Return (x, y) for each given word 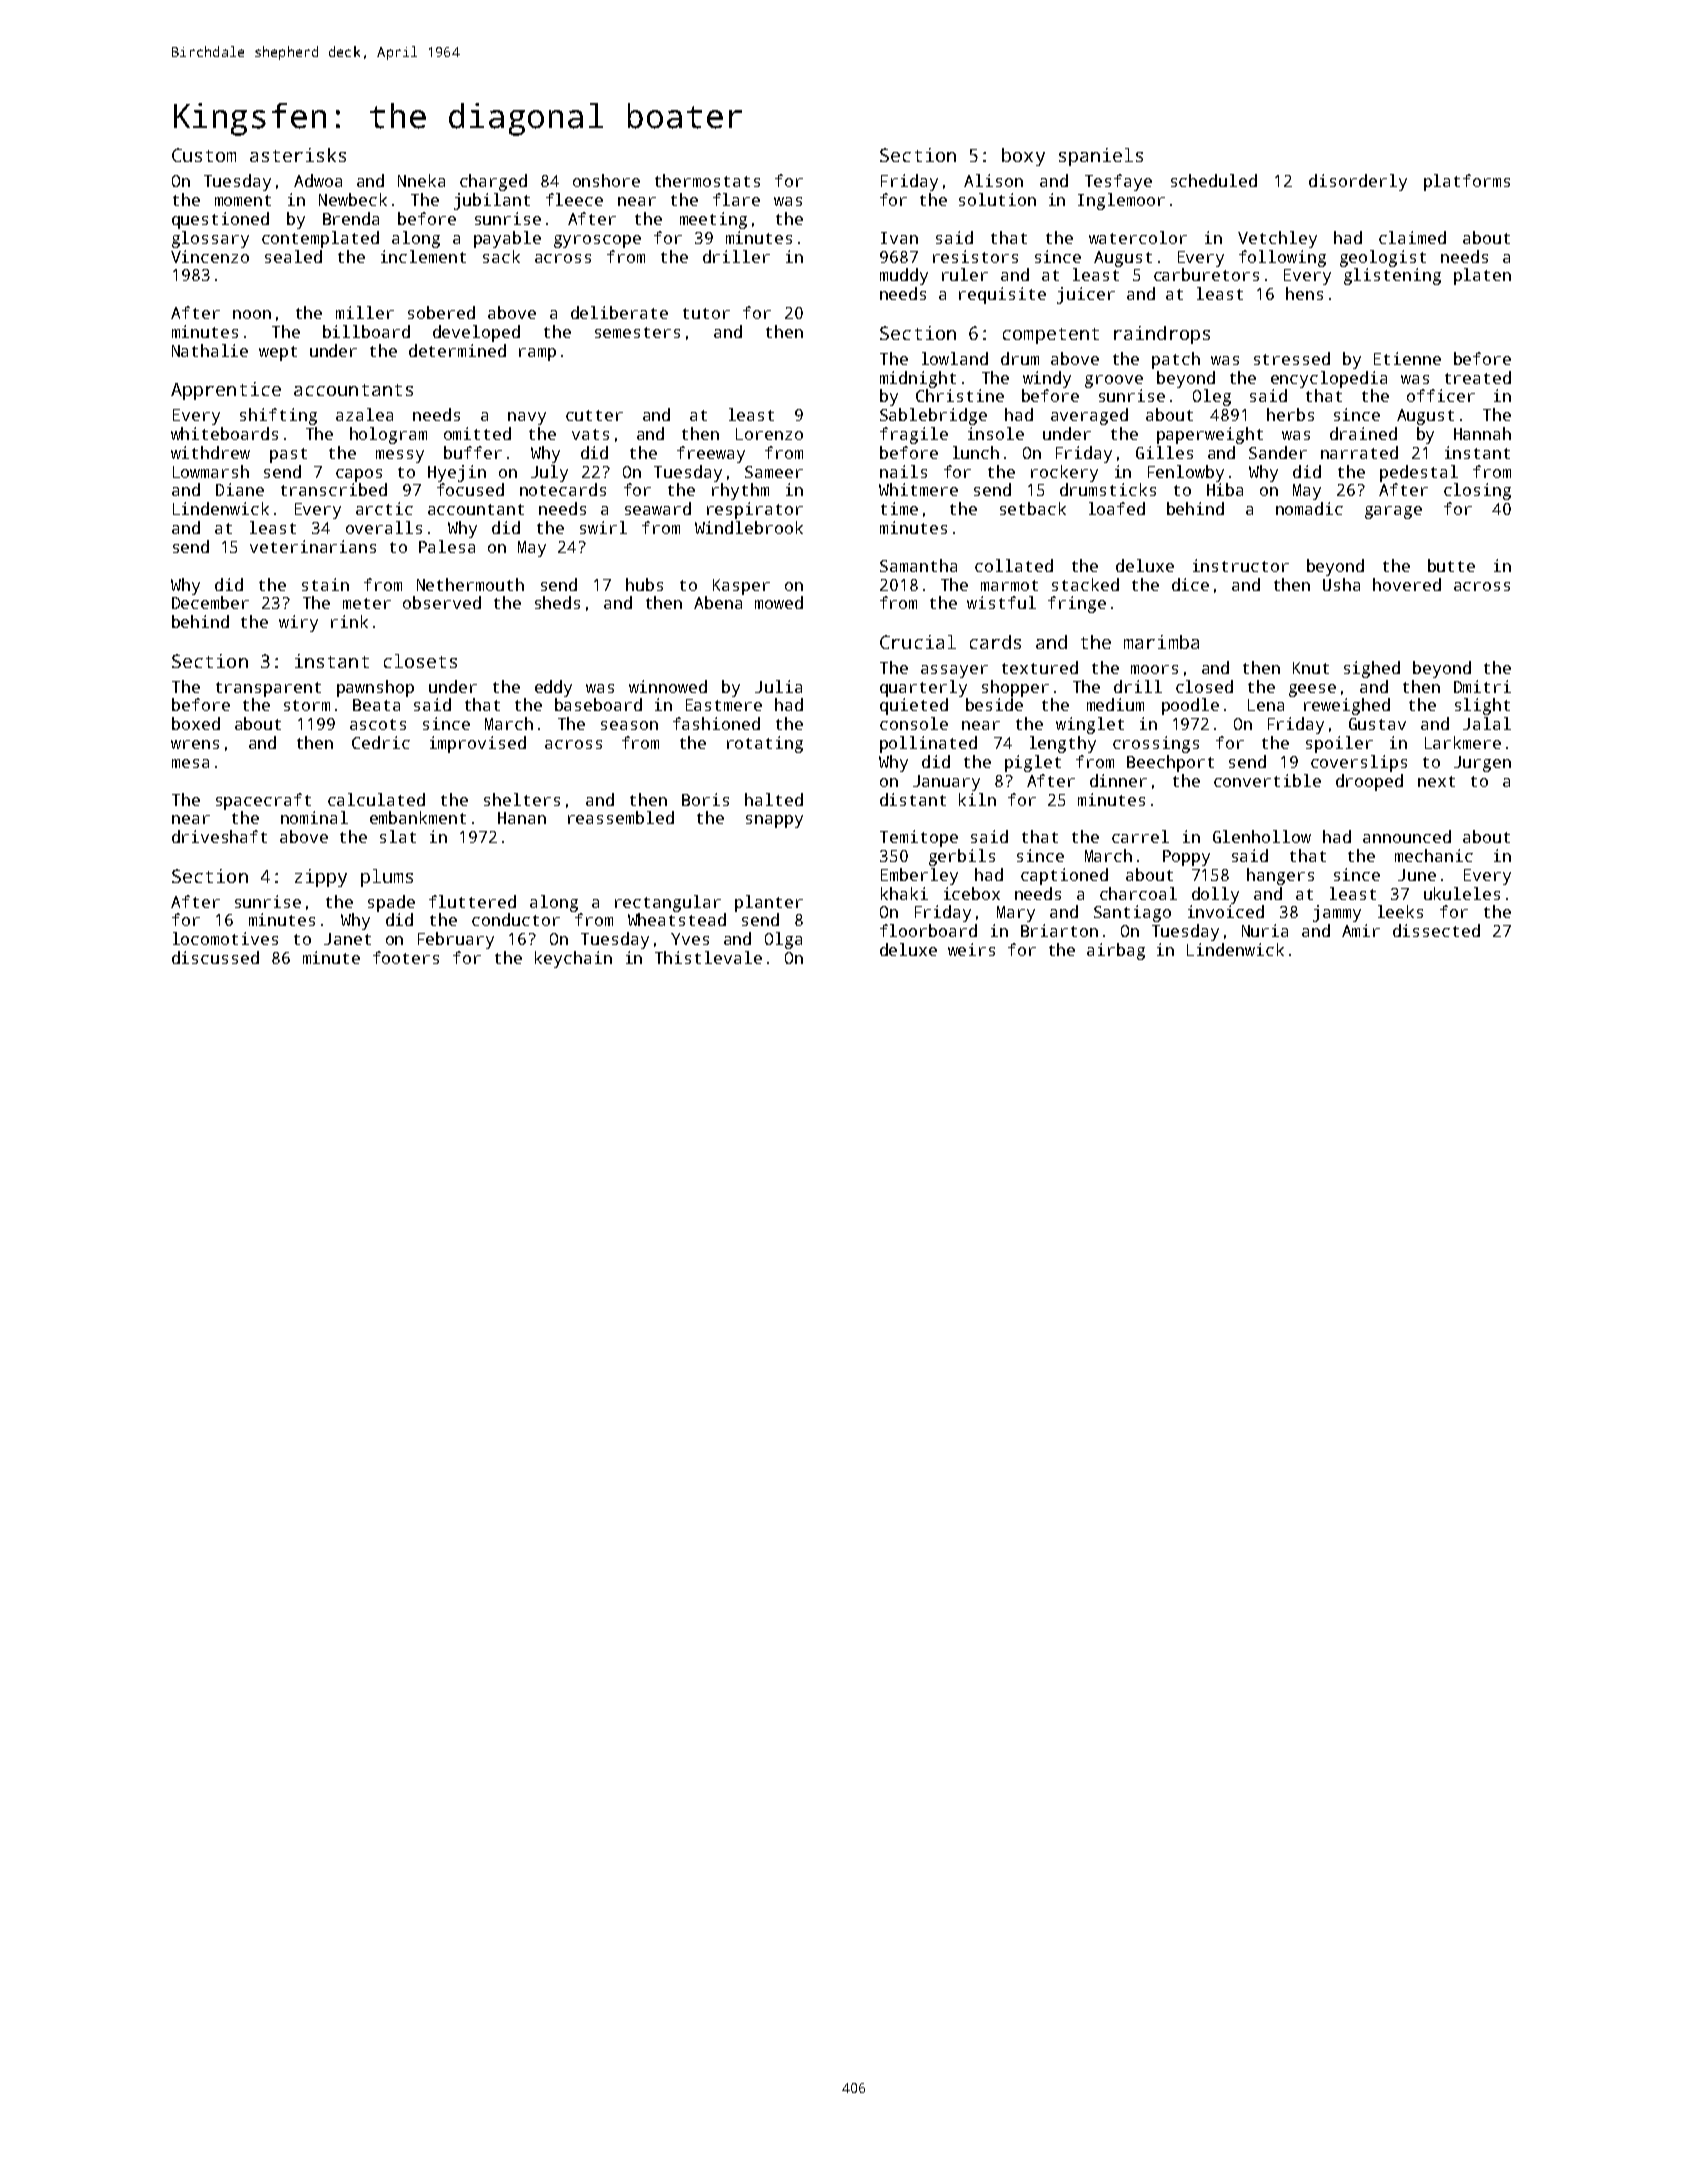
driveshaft (219, 836)
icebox (972, 893)
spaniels (1101, 157)
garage (1393, 512)
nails (903, 471)
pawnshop (375, 688)
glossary (210, 239)
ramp (537, 354)
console (914, 723)
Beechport (1170, 763)
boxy (1023, 157)
